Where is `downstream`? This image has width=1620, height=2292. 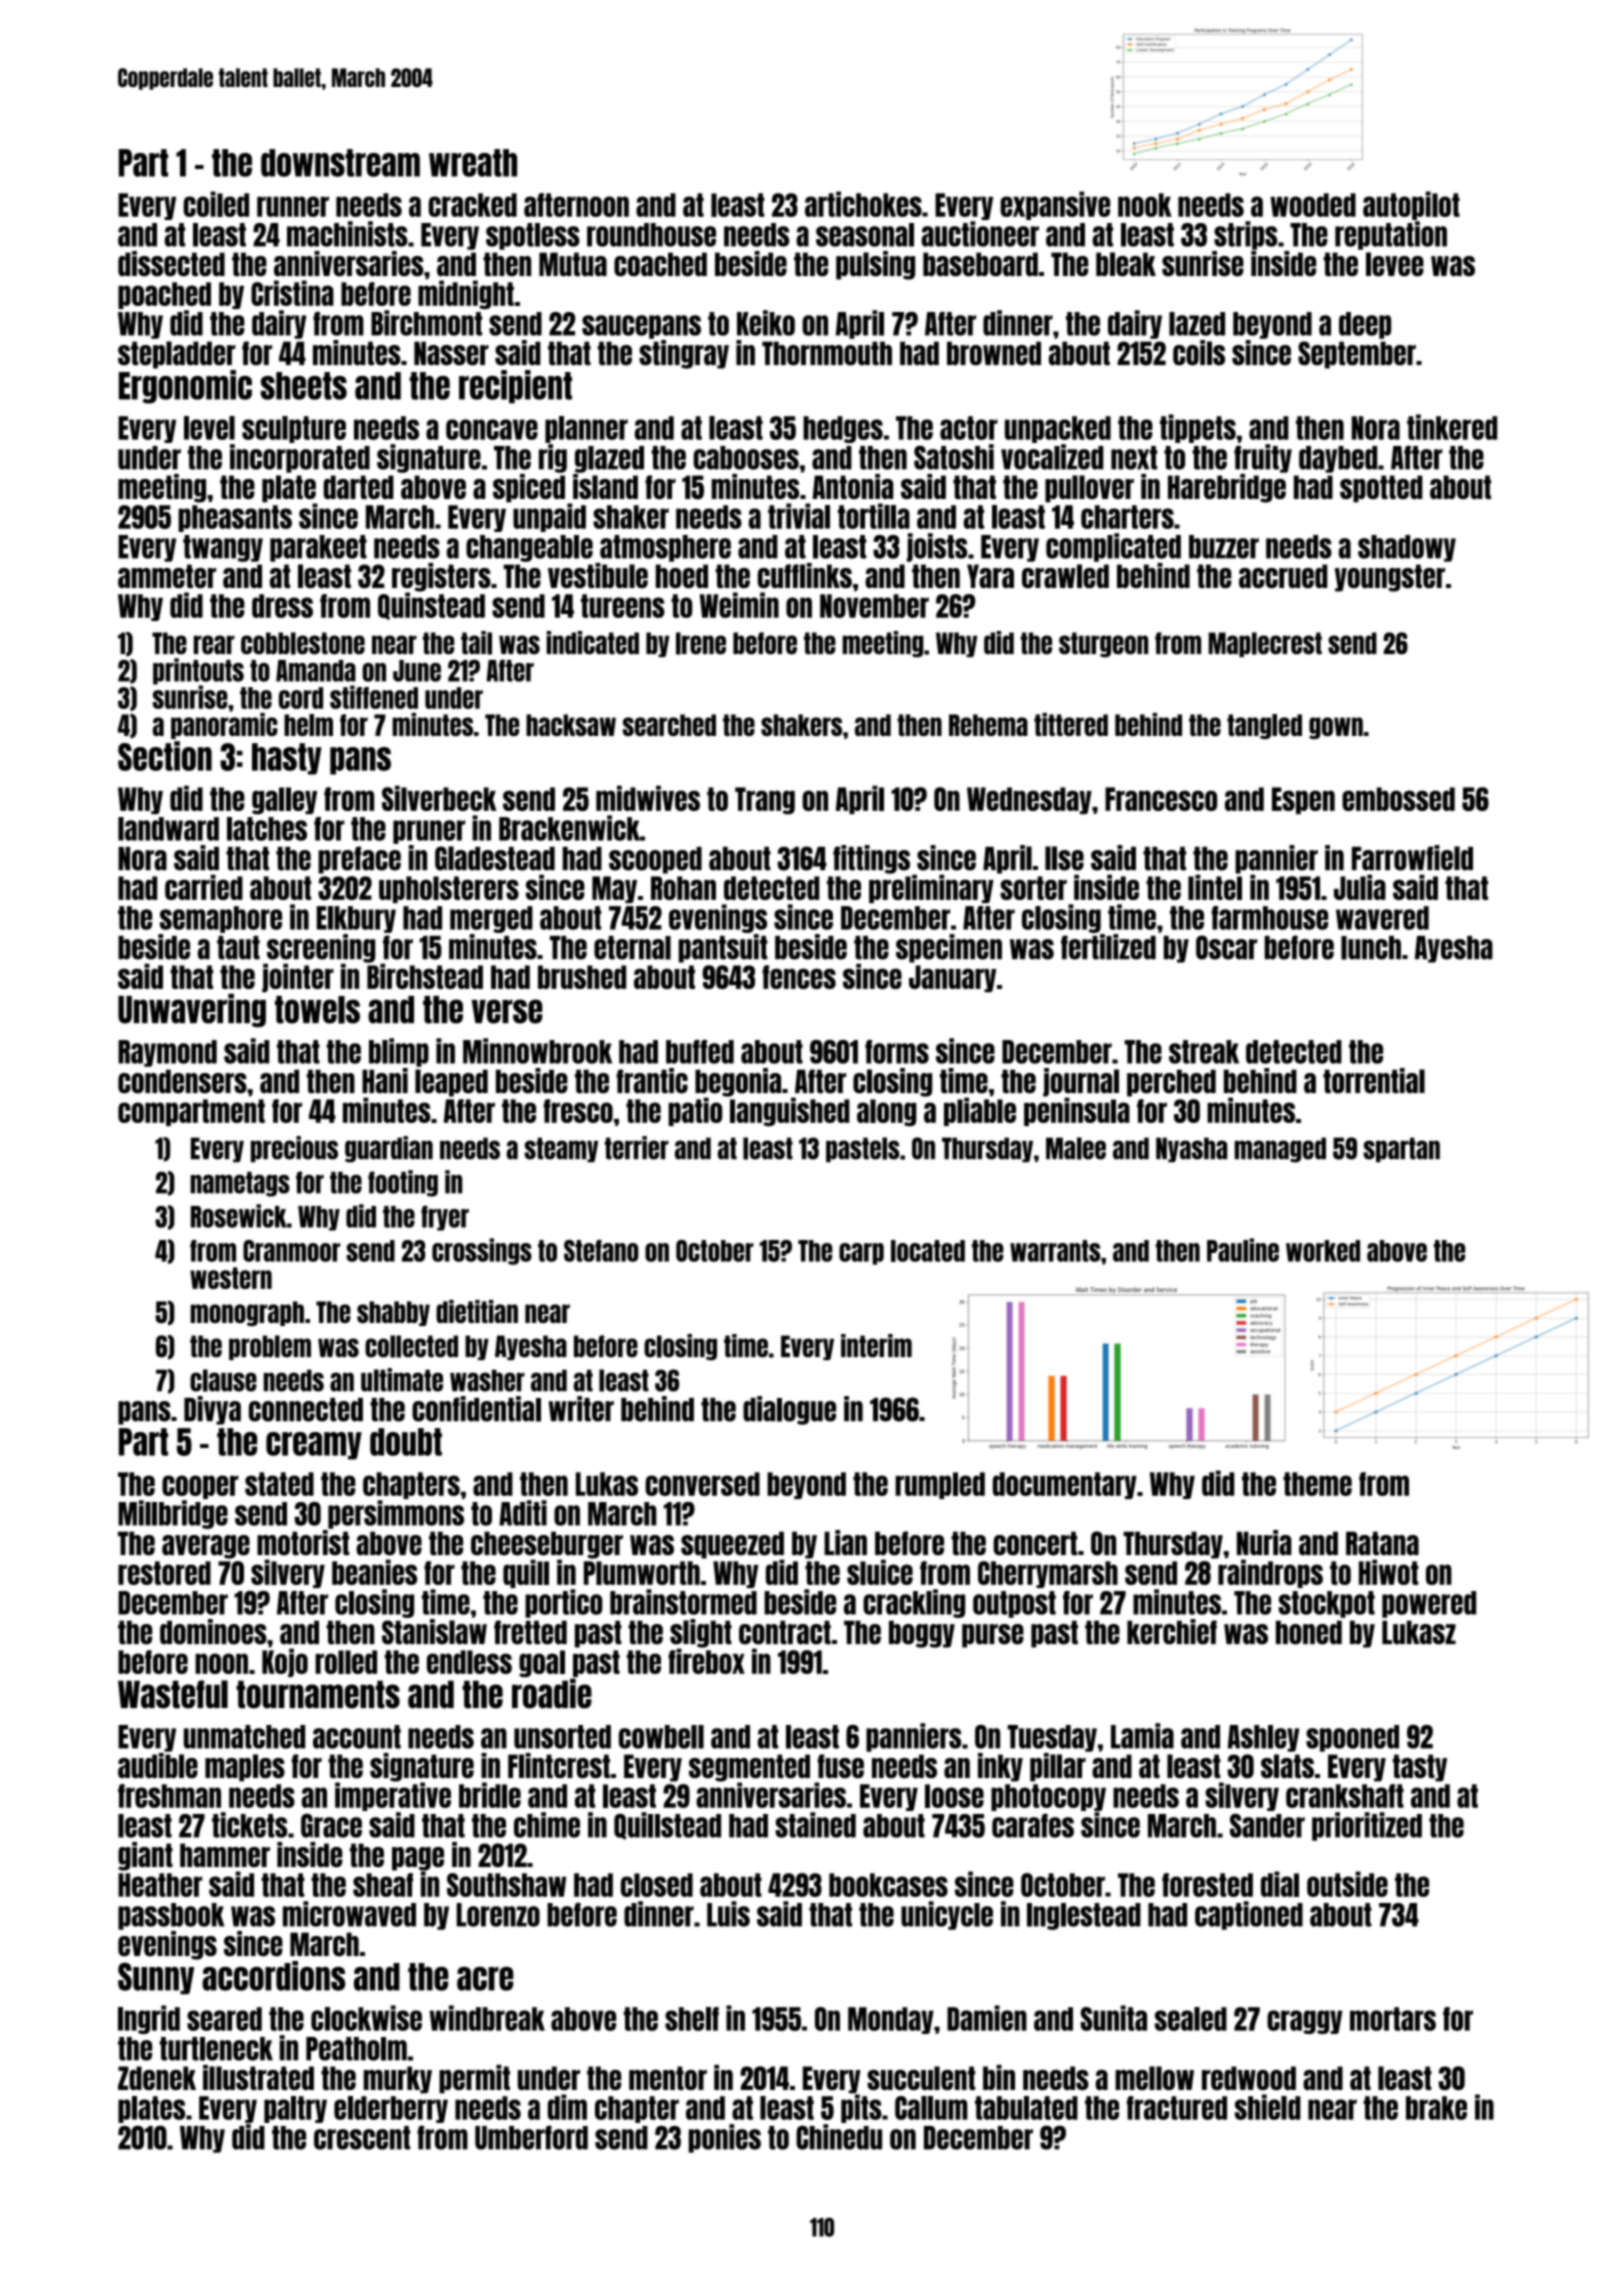 downstream is located at coordinates (340, 163).
